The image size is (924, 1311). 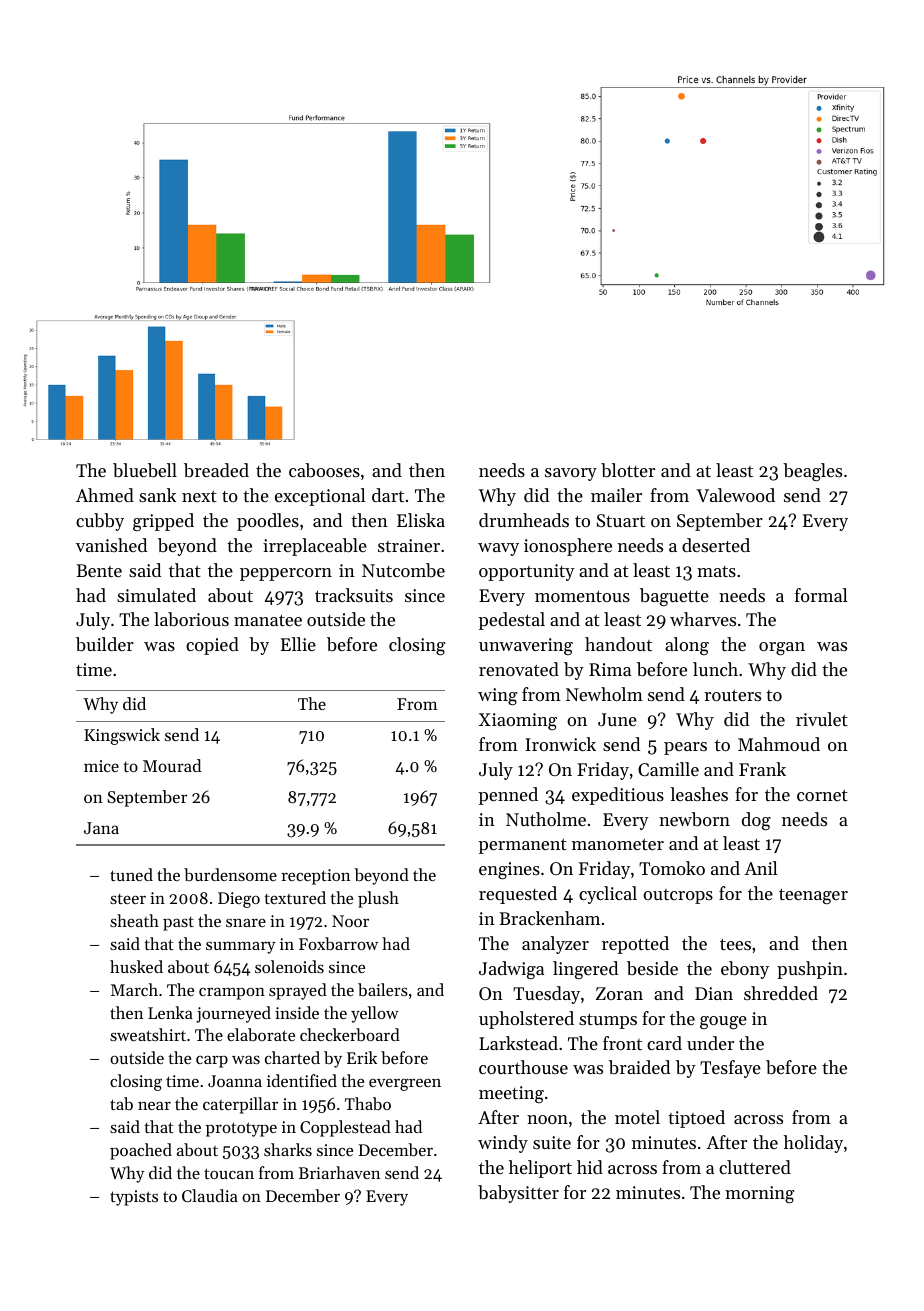 What do you see at coordinates (235, 1081) in the page?
I see `Joanna` at bounding box center [235, 1081].
